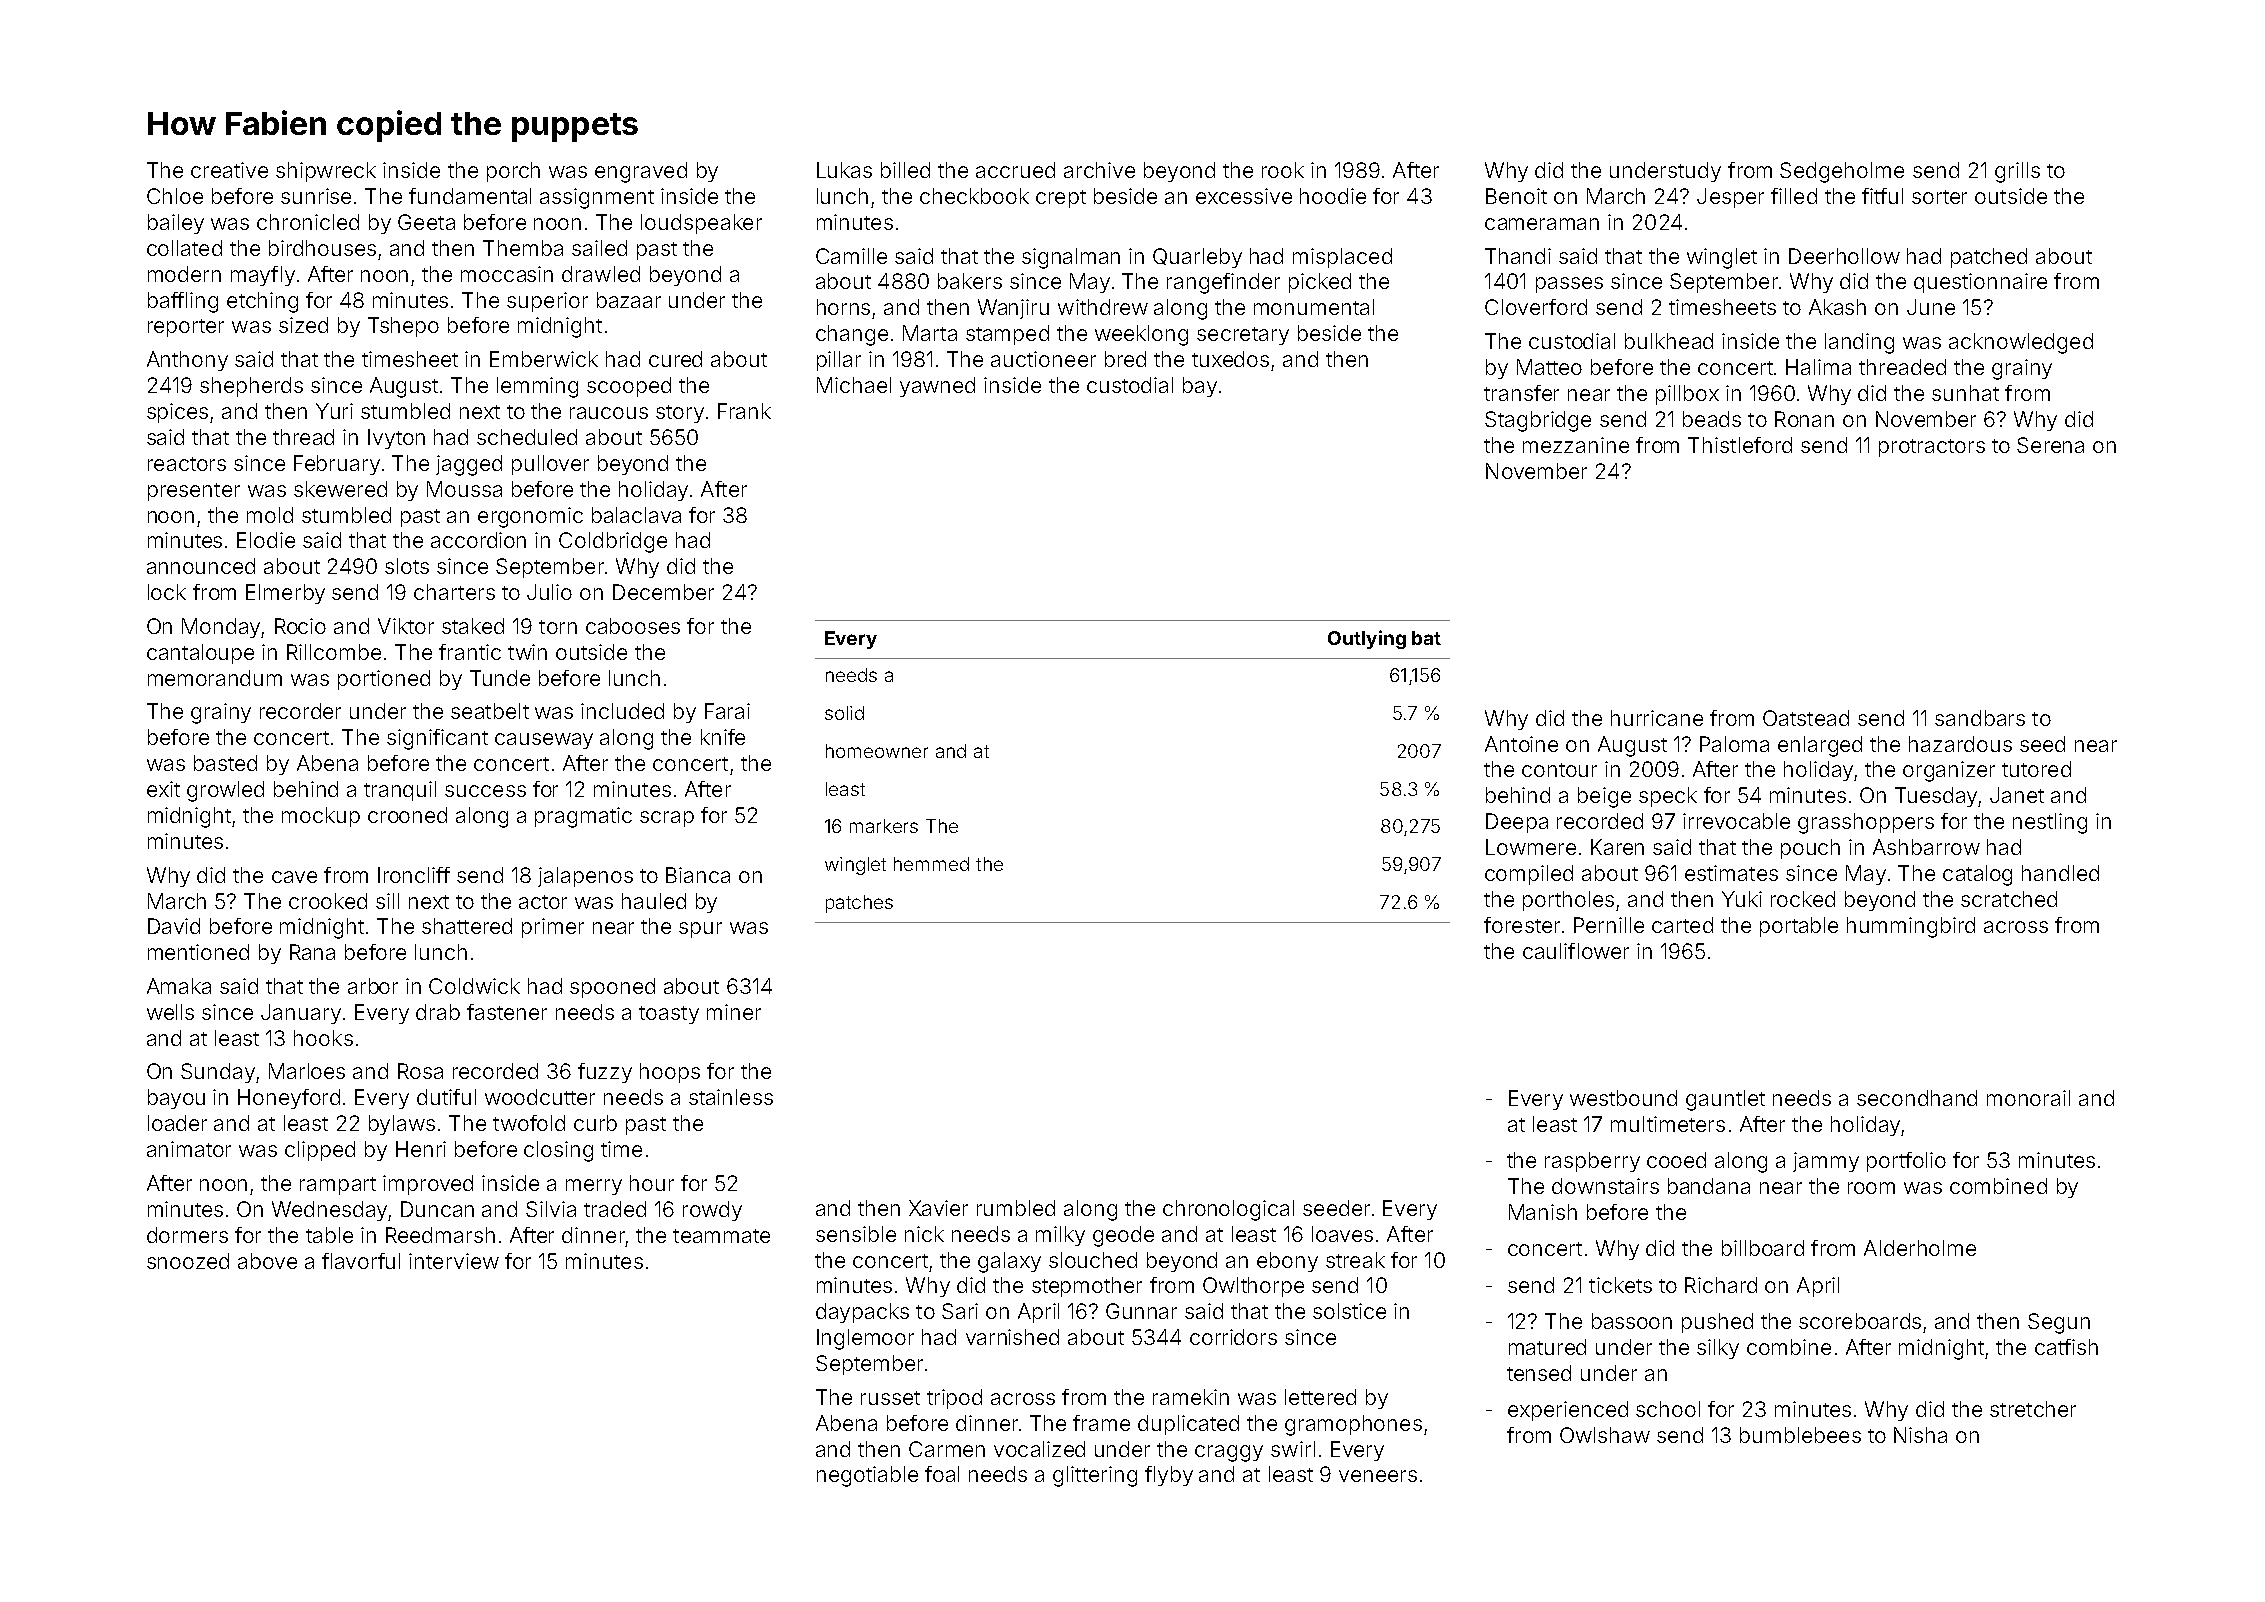 Image resolution: width=2265 pixels, height=1602 pixels. What do you see at coordinates (1965, 393) in the screenshot?
I see `sunhat` at bounding box center [1965, 393].
